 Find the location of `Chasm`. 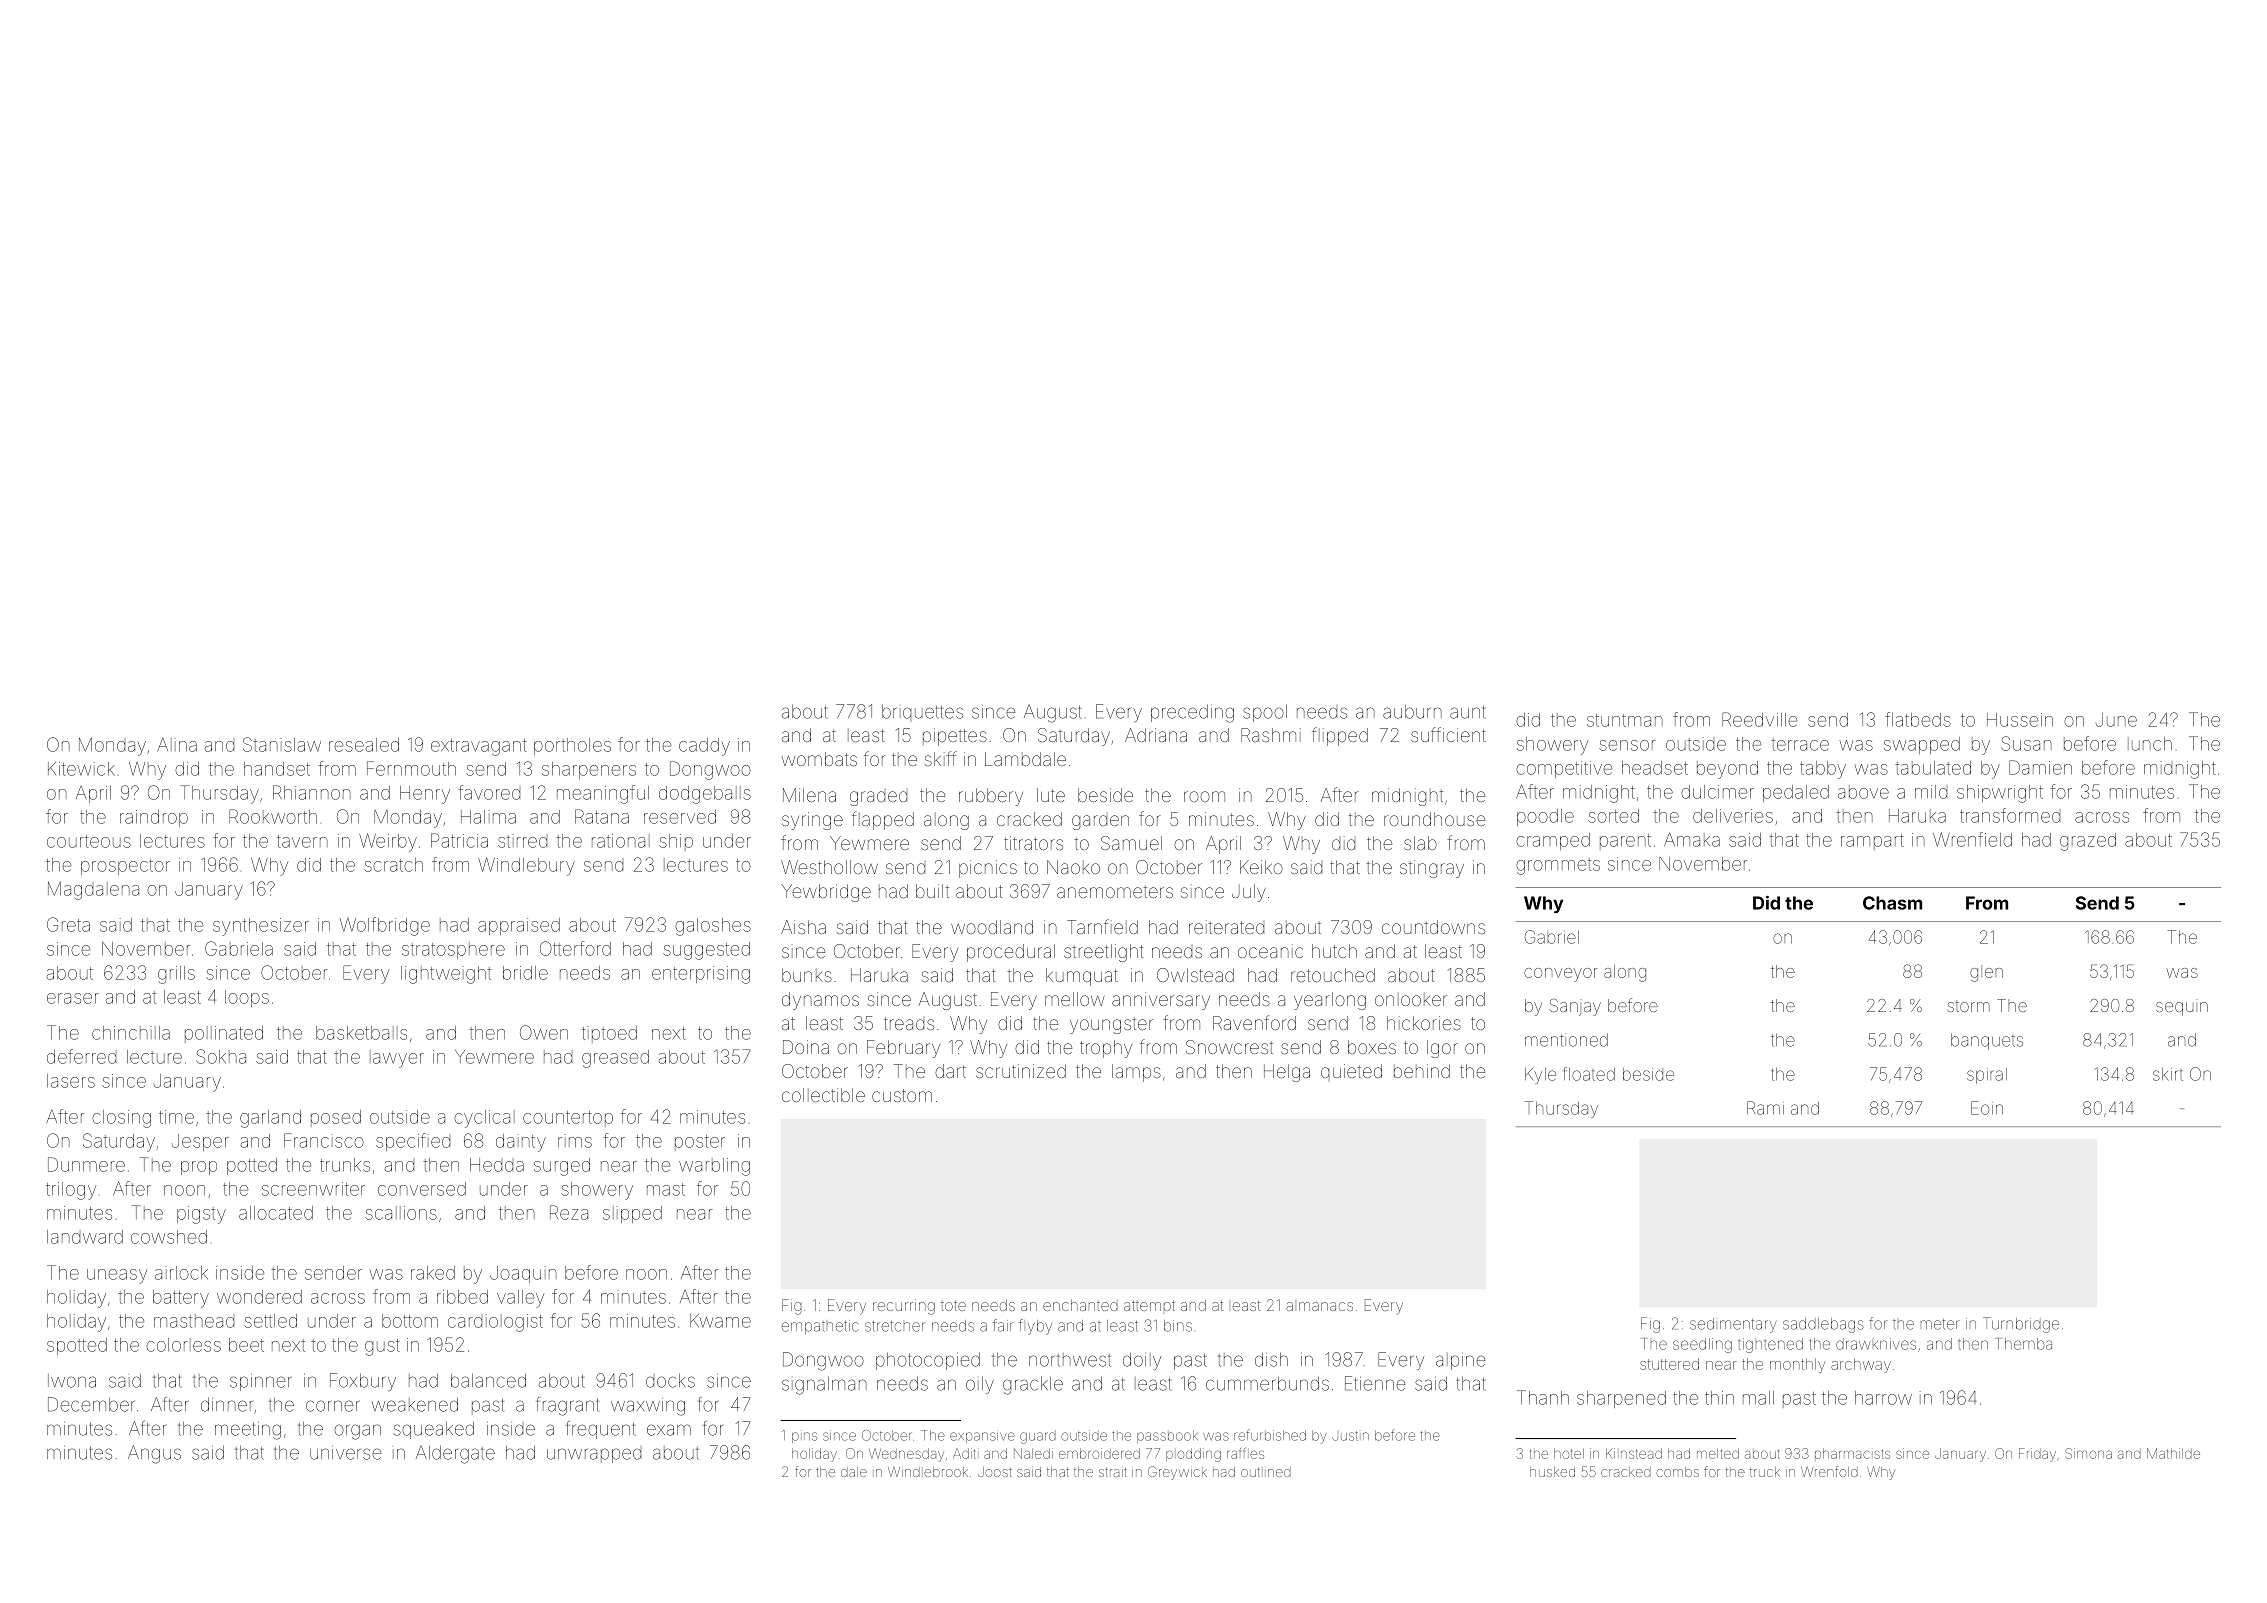

Chasm is located at coordinates (1892, 903).
